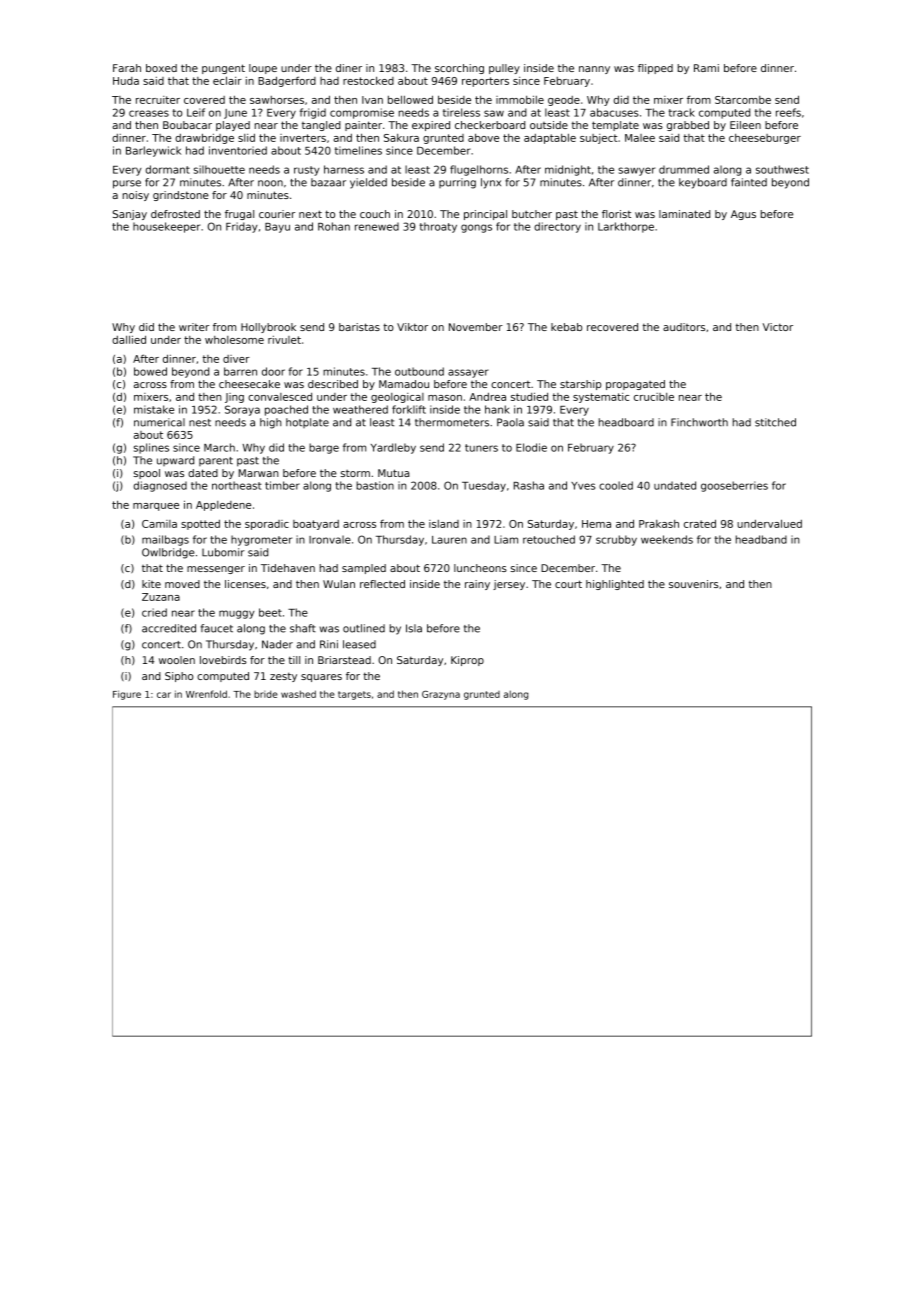 This document has width=924, height=1308. What do you see at coordinates (206, 694) in the document?
I see `Wrenfold` at bounding box center [206, 694].
